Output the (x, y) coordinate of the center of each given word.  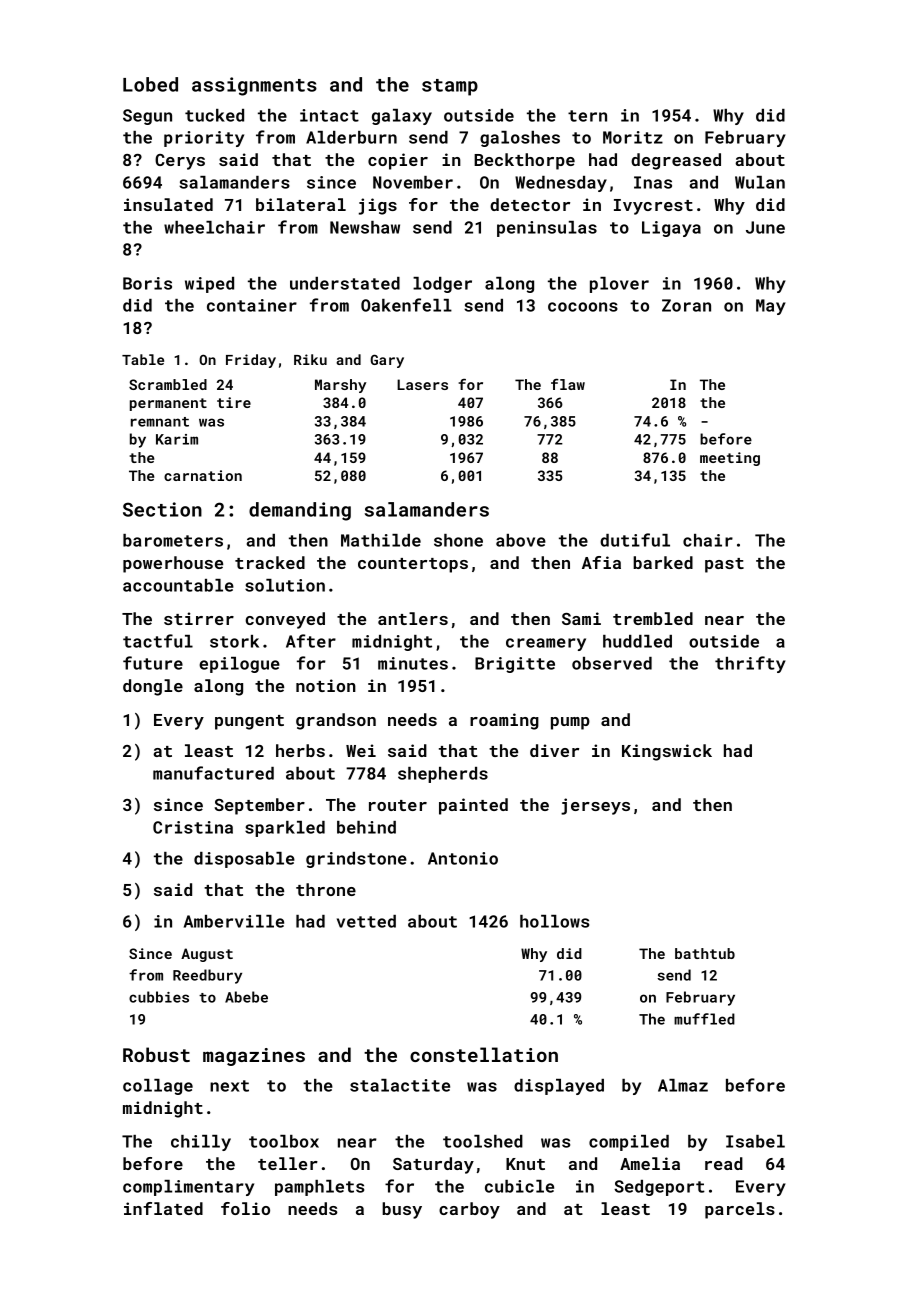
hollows (554, 921)
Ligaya (671, 229)
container (252, 305)
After (311, 641)
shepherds (443, 775)
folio (245, 1208)
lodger (442, 285)
